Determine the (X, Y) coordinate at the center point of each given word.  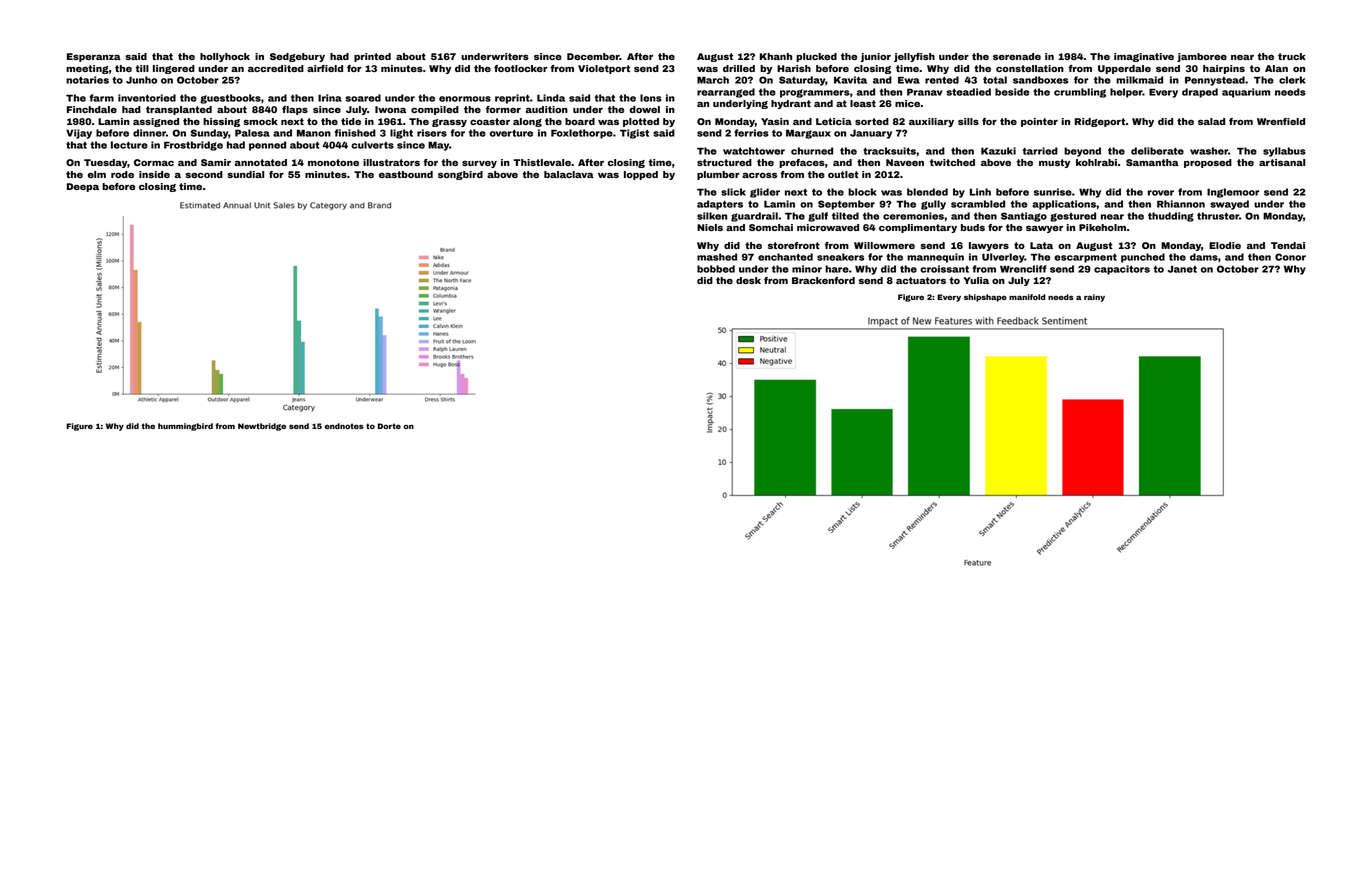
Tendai (1288, 245)
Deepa (83, 187)
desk (748, 280)
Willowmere (884, 245)
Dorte (389, 426)
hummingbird (185, 427)
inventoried (147, 98)
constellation (1030, 68)
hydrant (791, 104)
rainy (1094, 298)
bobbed (716, 269)
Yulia (976, 280)
